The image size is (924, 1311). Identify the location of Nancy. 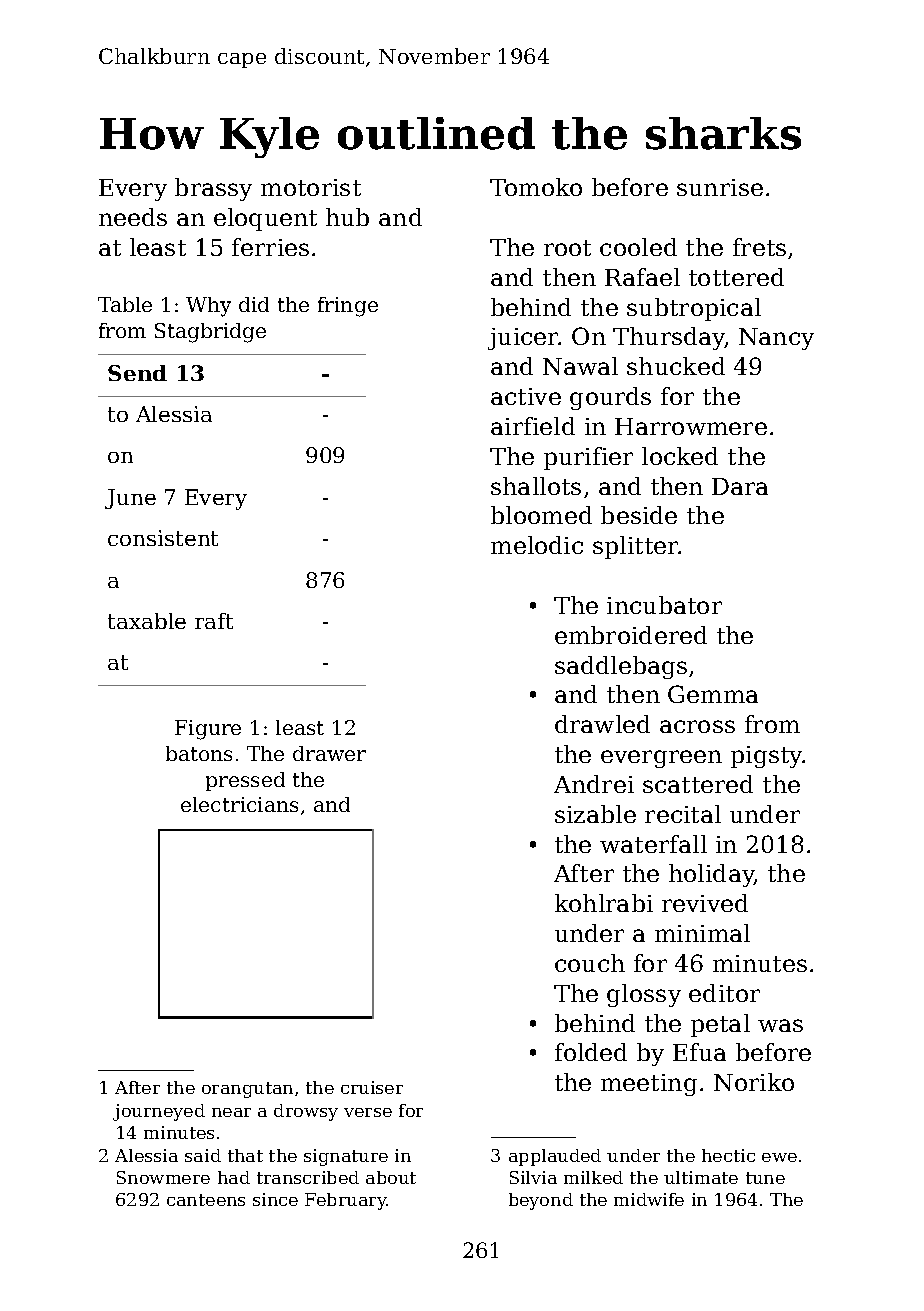
(776, 339).
